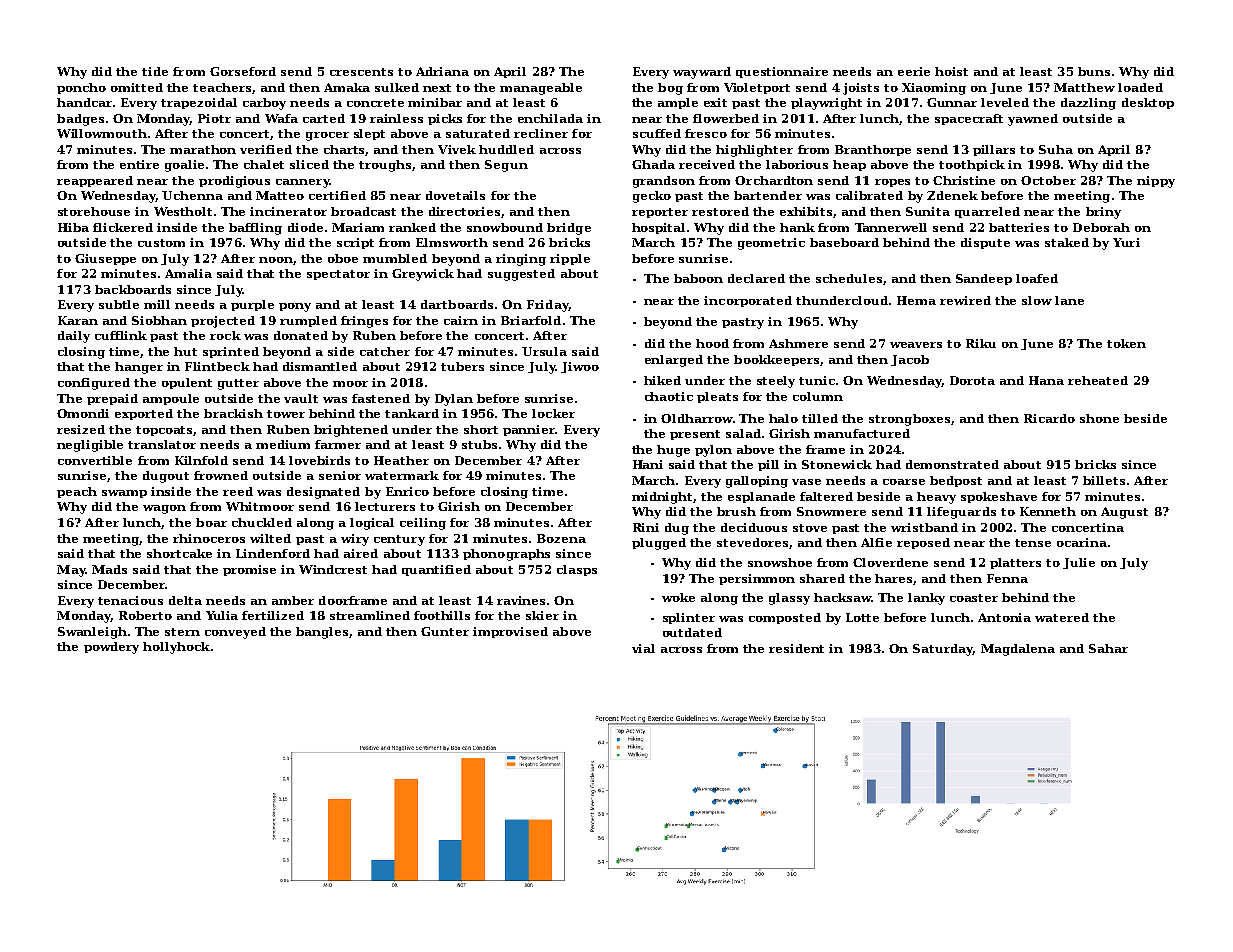 The height and width of the screenshot is (952, 1233). What do you see at coordinates (717, 397) in the screenshot?
I see `pleats` at bounding box center [717, 397].
